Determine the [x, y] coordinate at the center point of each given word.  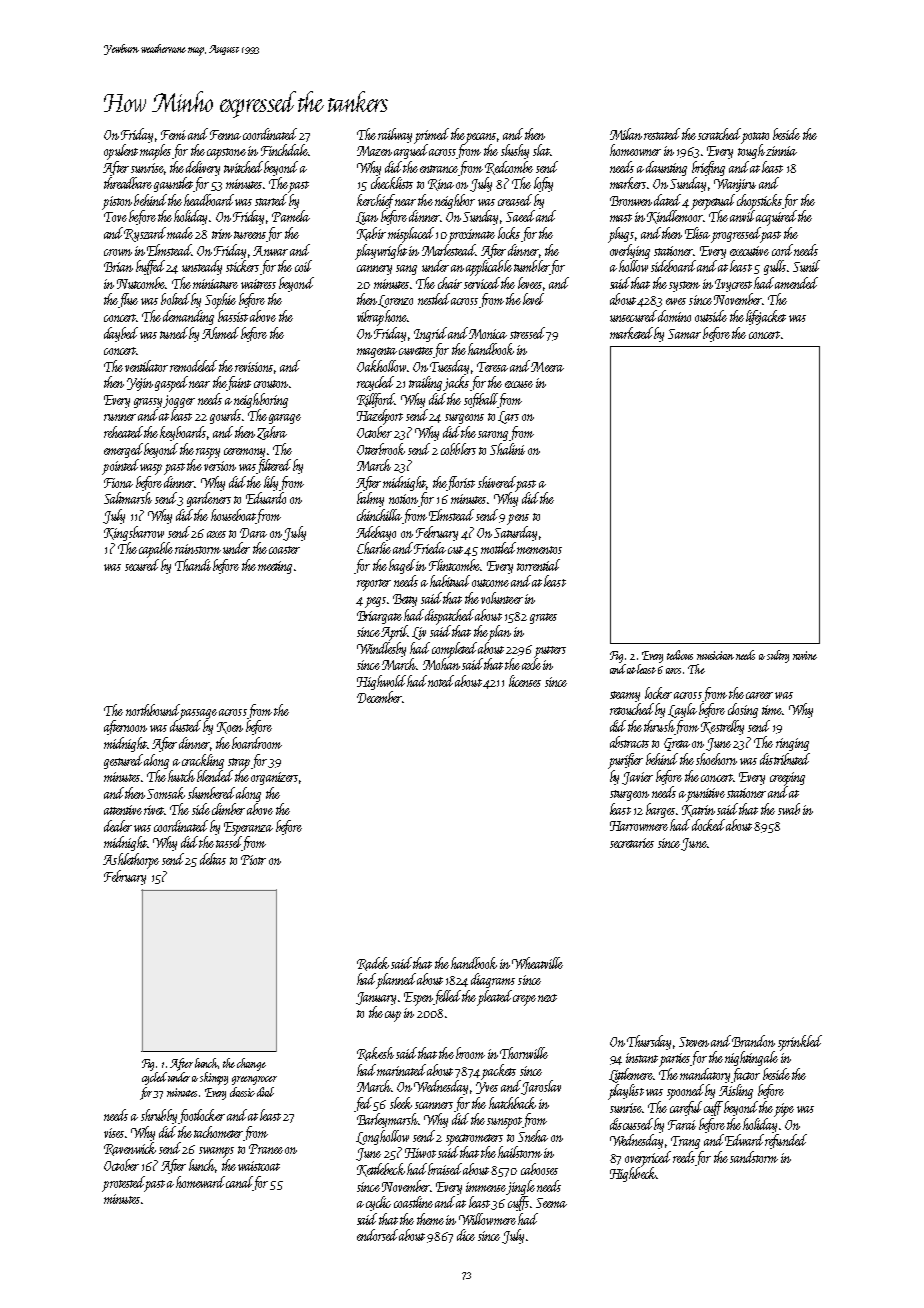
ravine [805, 655]
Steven [694, 1042]
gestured [123, 761]
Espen [418, 999]
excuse [519, 384]
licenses [525, 681]
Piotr [253, 860]
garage [285, 419]
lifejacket [766, 317]
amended [796, 283]
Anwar [270, 251]
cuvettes [416, 351]
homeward [200, 1182]
